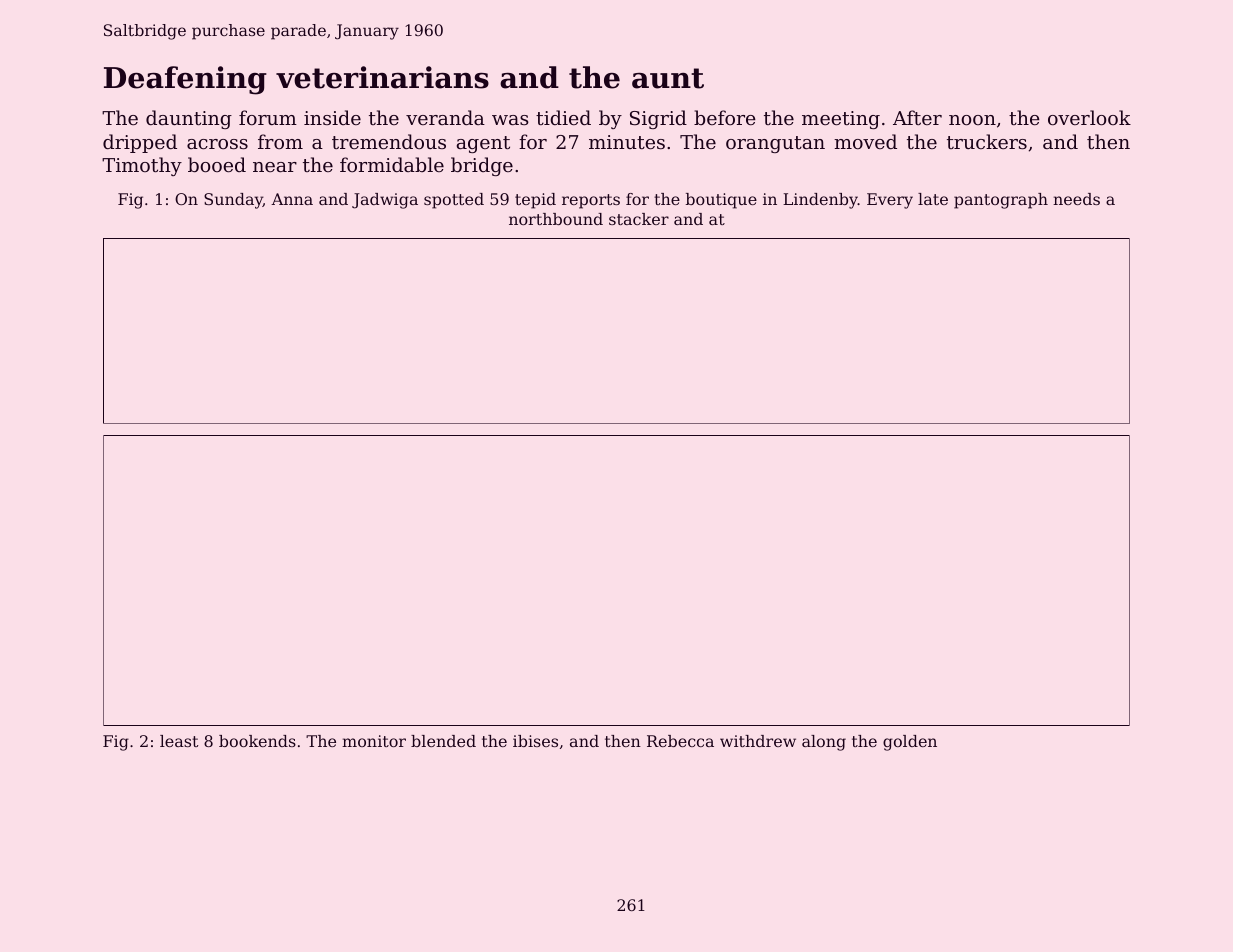 The width and height of the screenshot is (1233, 952). Describe the element at coordinates (443, 741) in the screenshot. I see `blended` at that location.
